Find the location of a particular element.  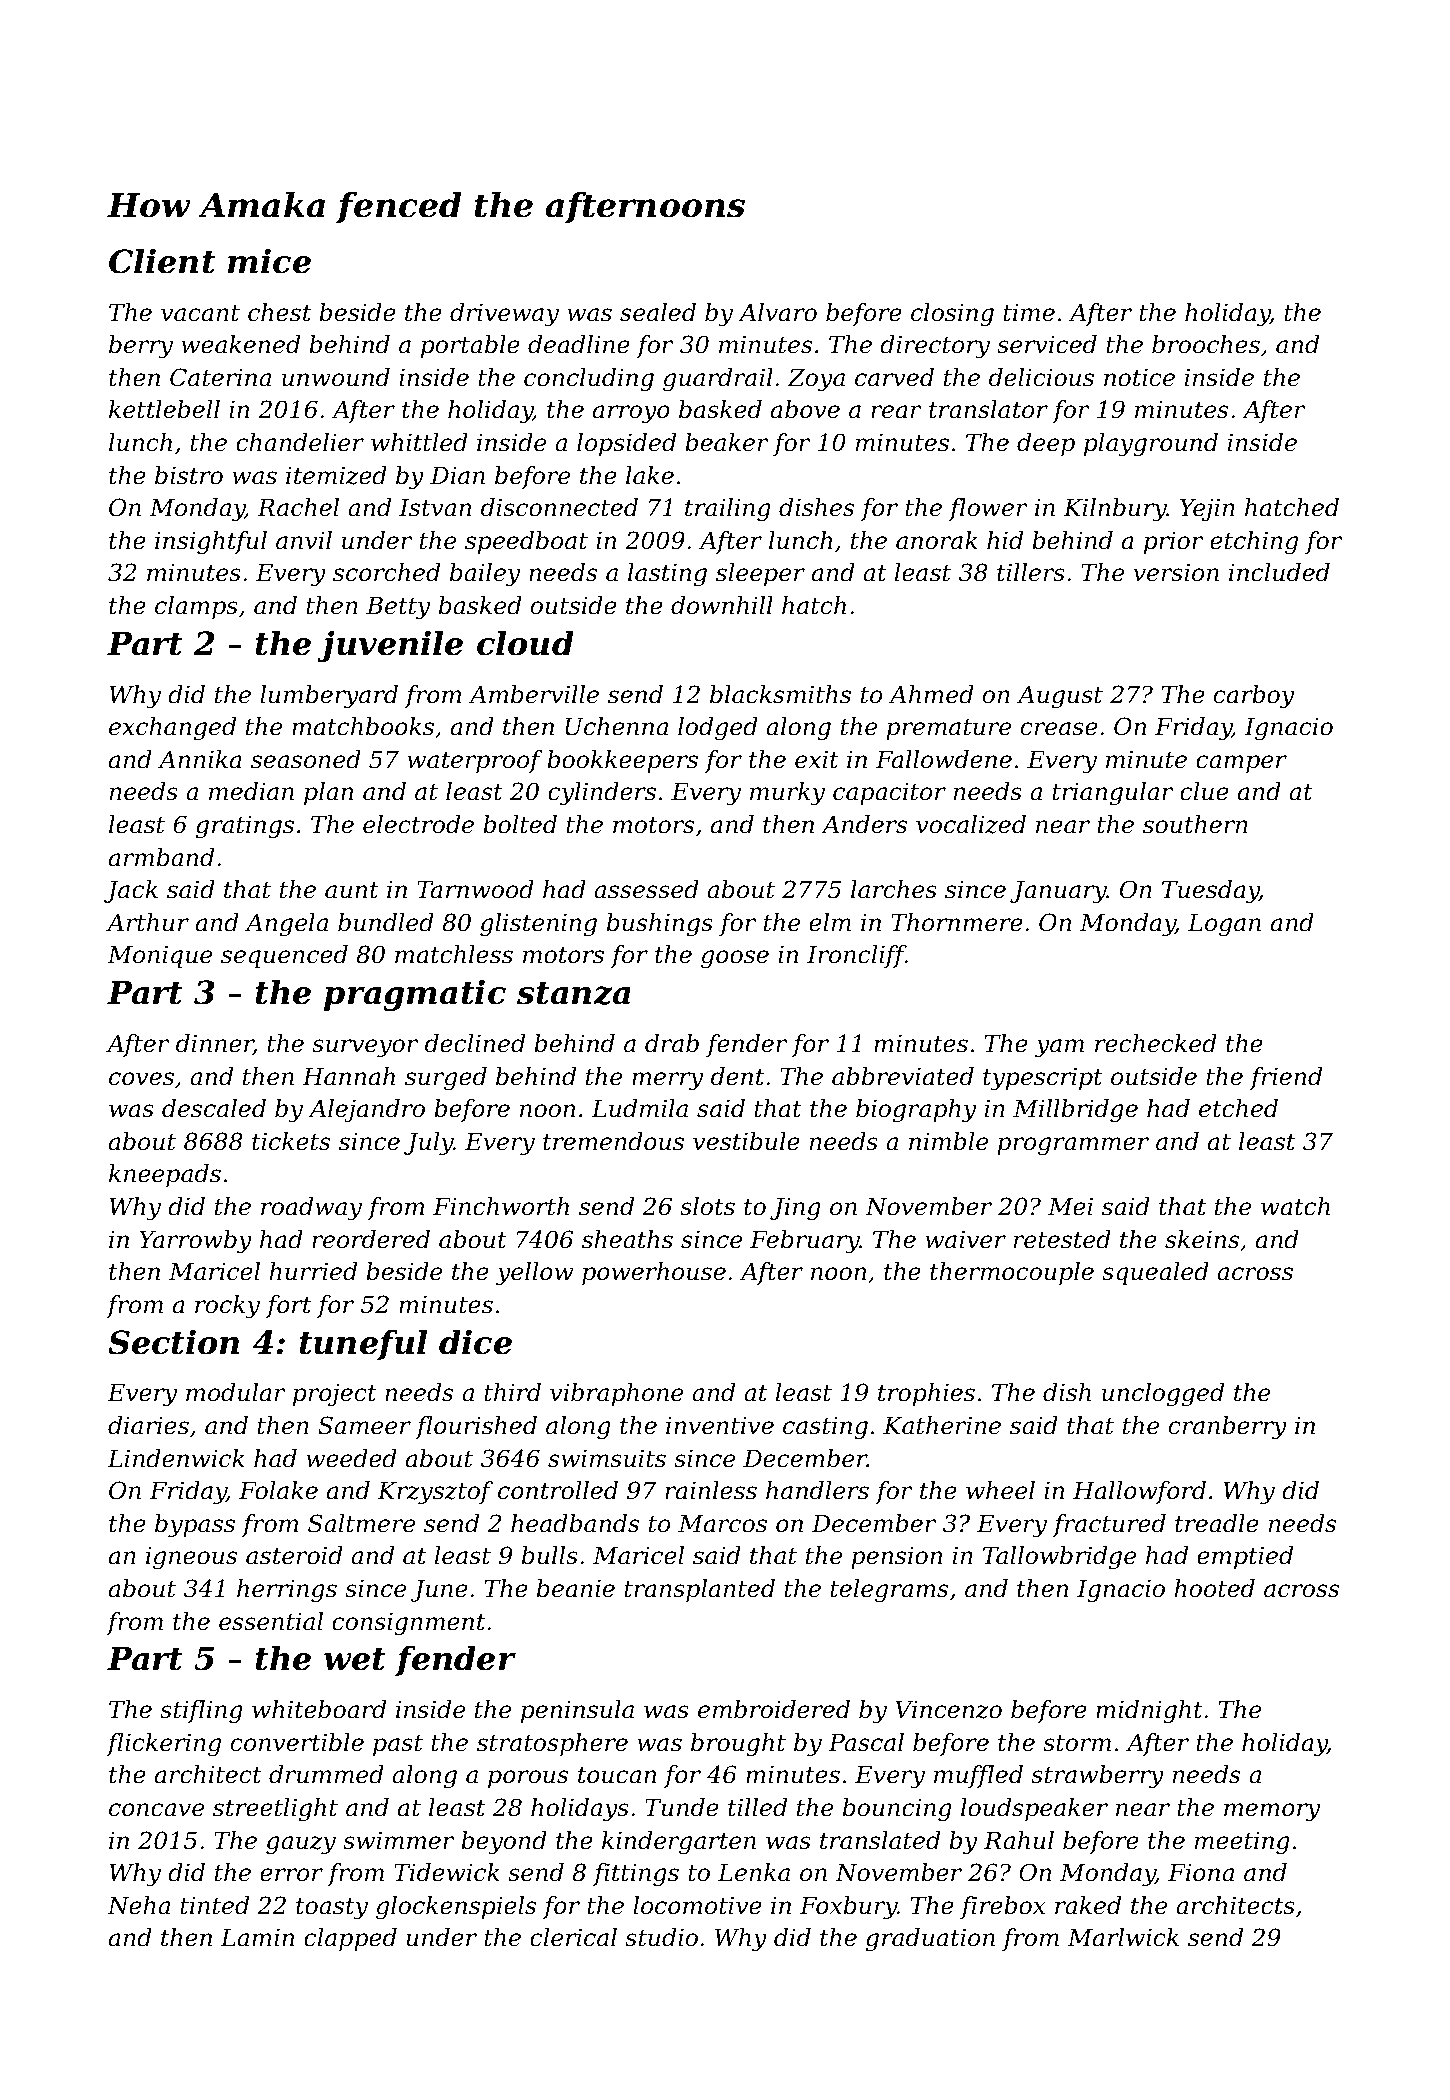

sealed is located at coordinates (658, 312).
